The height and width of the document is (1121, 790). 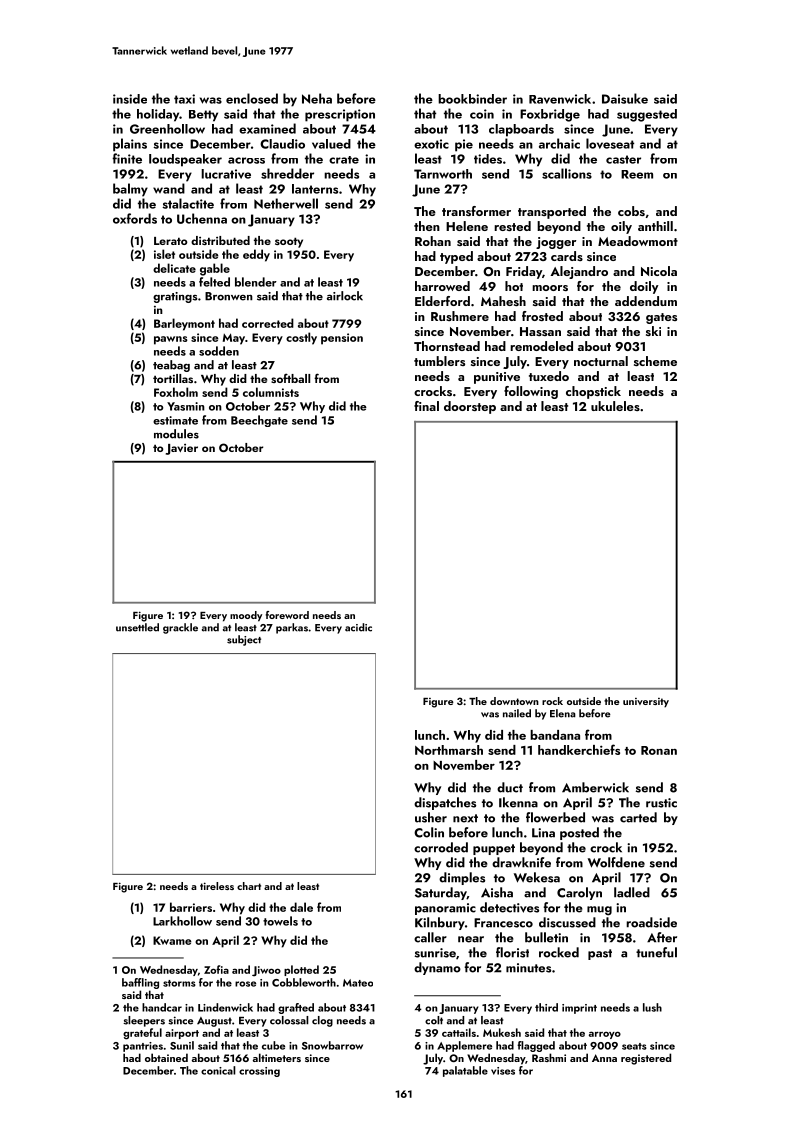 What do you see at coordinates (467, 226) in the document?
I see `Helene` at bounding box center [467, 226].
